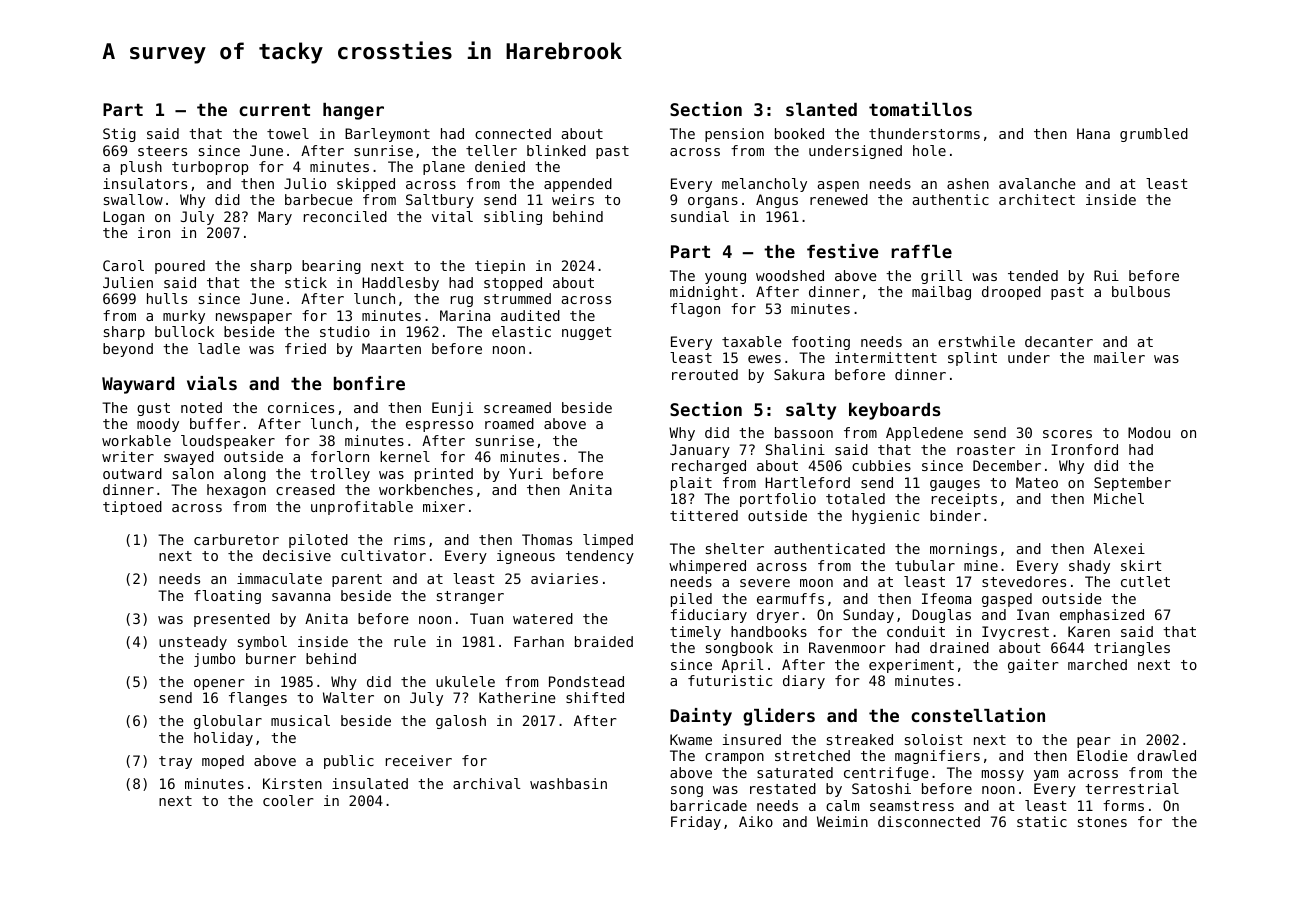  What do you see at coordinates (366, 185) in the screenshot?
I see `skipped` at bounding box center [366, 185].
